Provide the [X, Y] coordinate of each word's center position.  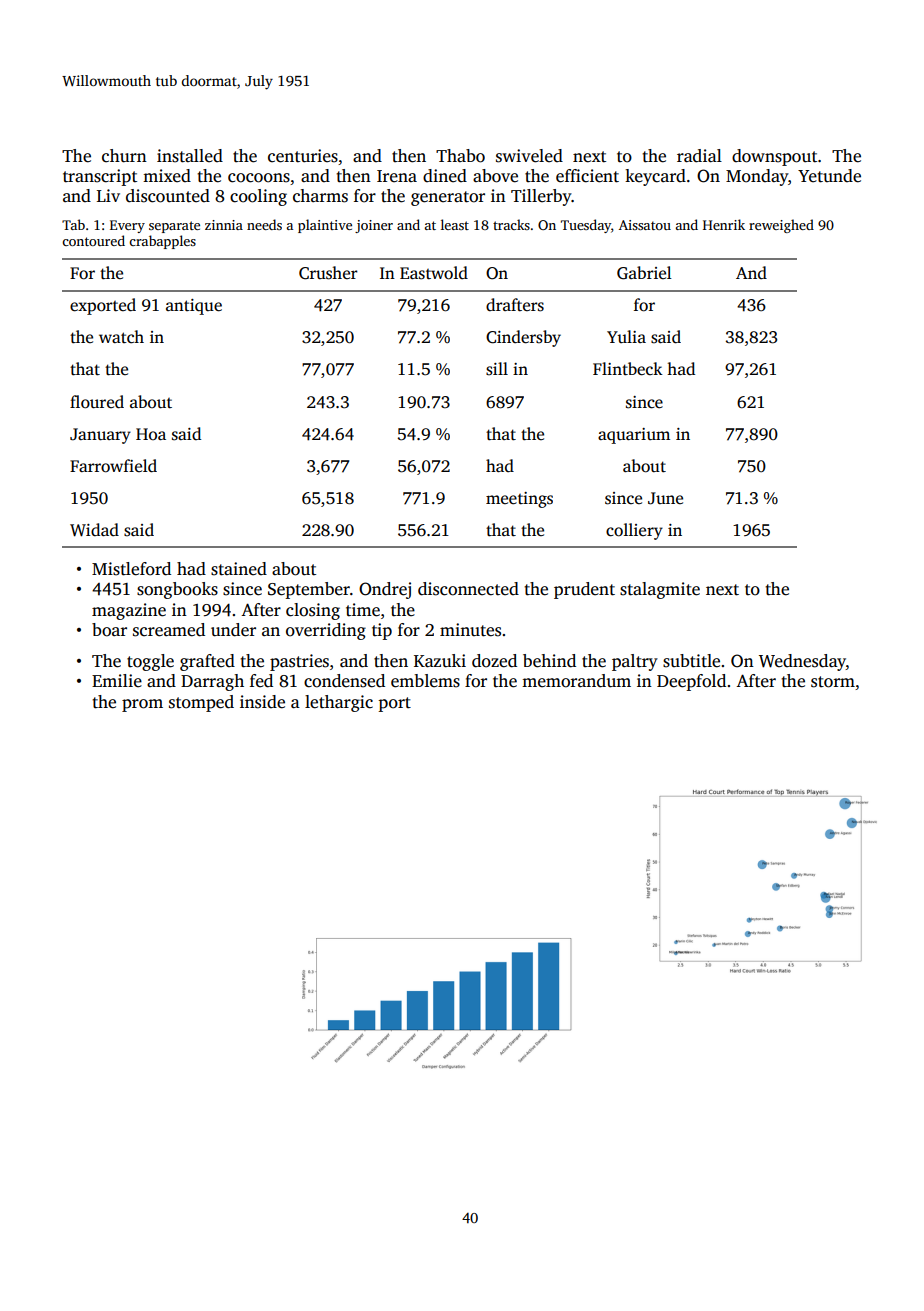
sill [497, 369]
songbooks [177, 590]
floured [97, 402]
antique [194, 307]
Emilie [117, 681]
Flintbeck [628, 369]
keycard [655, 177]
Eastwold [434, 273]
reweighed [781, 226]
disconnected [468, 589]
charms [320, 196]
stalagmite [660, 590]
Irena [397, 176]
